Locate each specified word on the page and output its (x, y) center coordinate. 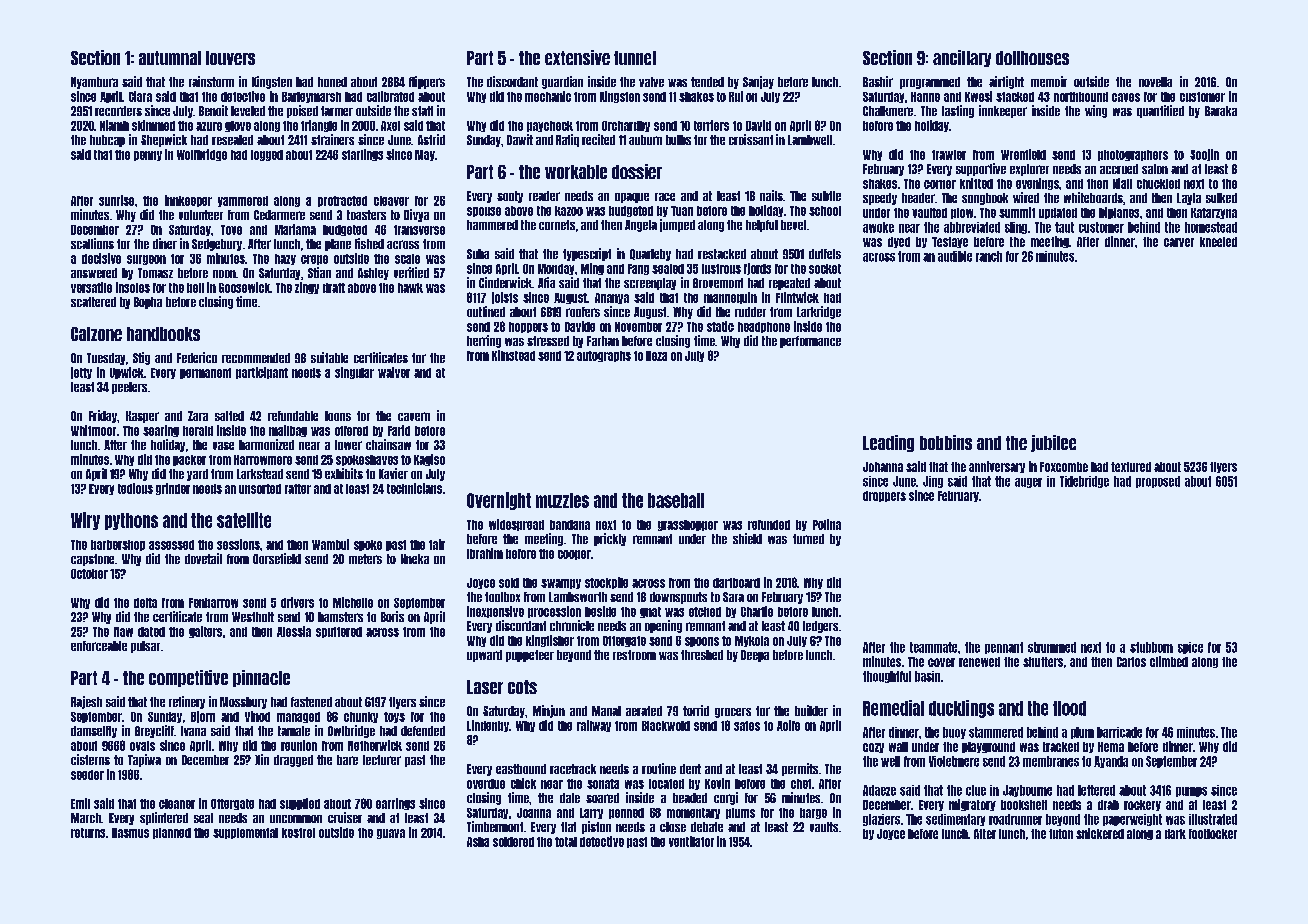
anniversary (997, 467)
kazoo (569, 211)
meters (365, 559)
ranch (989, 256)
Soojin (1204, 155)
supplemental (245, 833)
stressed (548, 341)
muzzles (562, 500)
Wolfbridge (202, 155)
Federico (197, 357)
